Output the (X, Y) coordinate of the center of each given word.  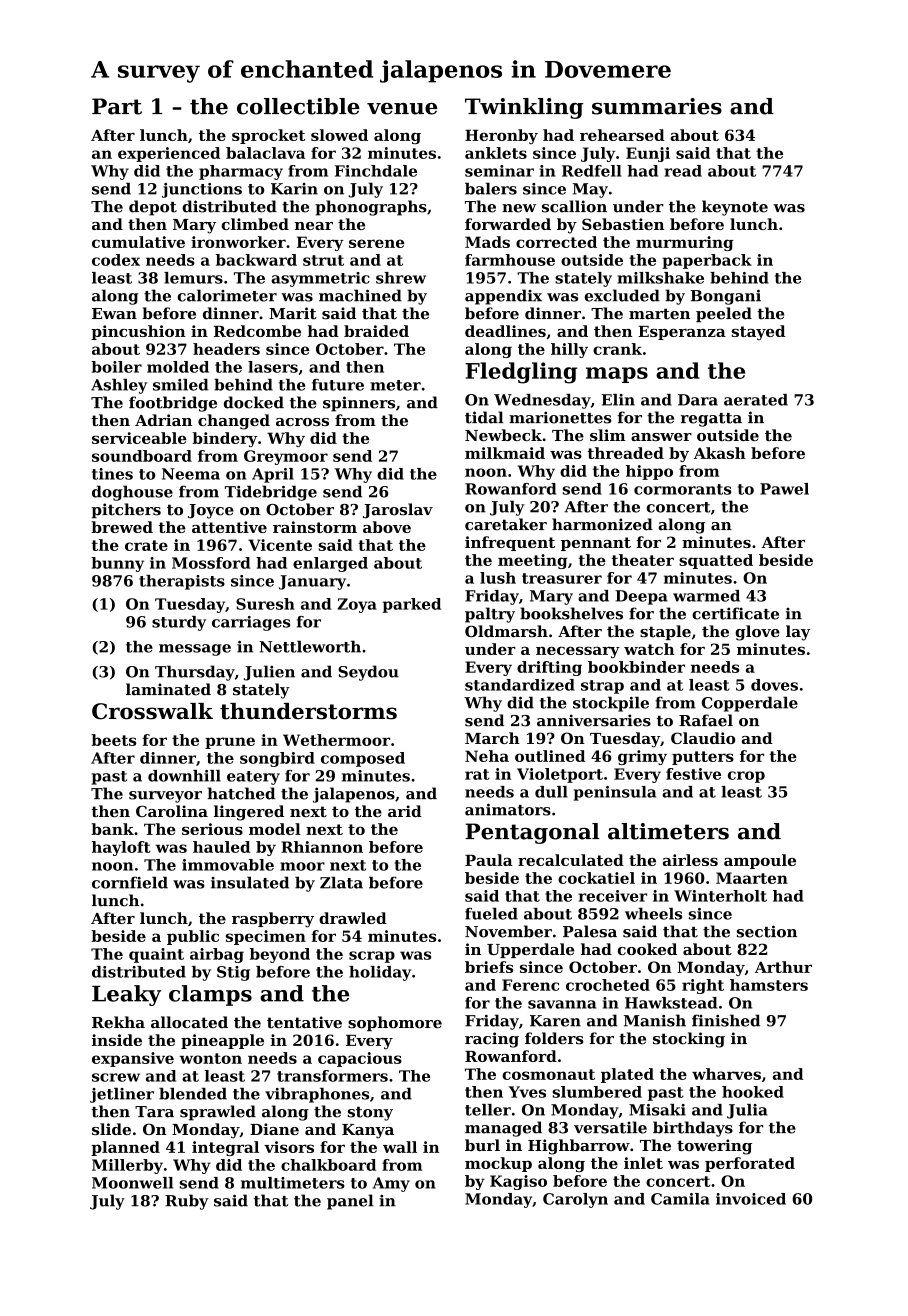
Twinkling (524, 108)
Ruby (187, 1202)
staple (665, 632)
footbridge (173, 404)
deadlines (505, 331)
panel (350, 1202)
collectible (298, 106)
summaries (657, 106)
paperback (707, 261)
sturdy (179, 623)
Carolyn (575, 1200)
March (492, 738)
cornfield (130, 882)
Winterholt (720, 896)
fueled (491, 914)
